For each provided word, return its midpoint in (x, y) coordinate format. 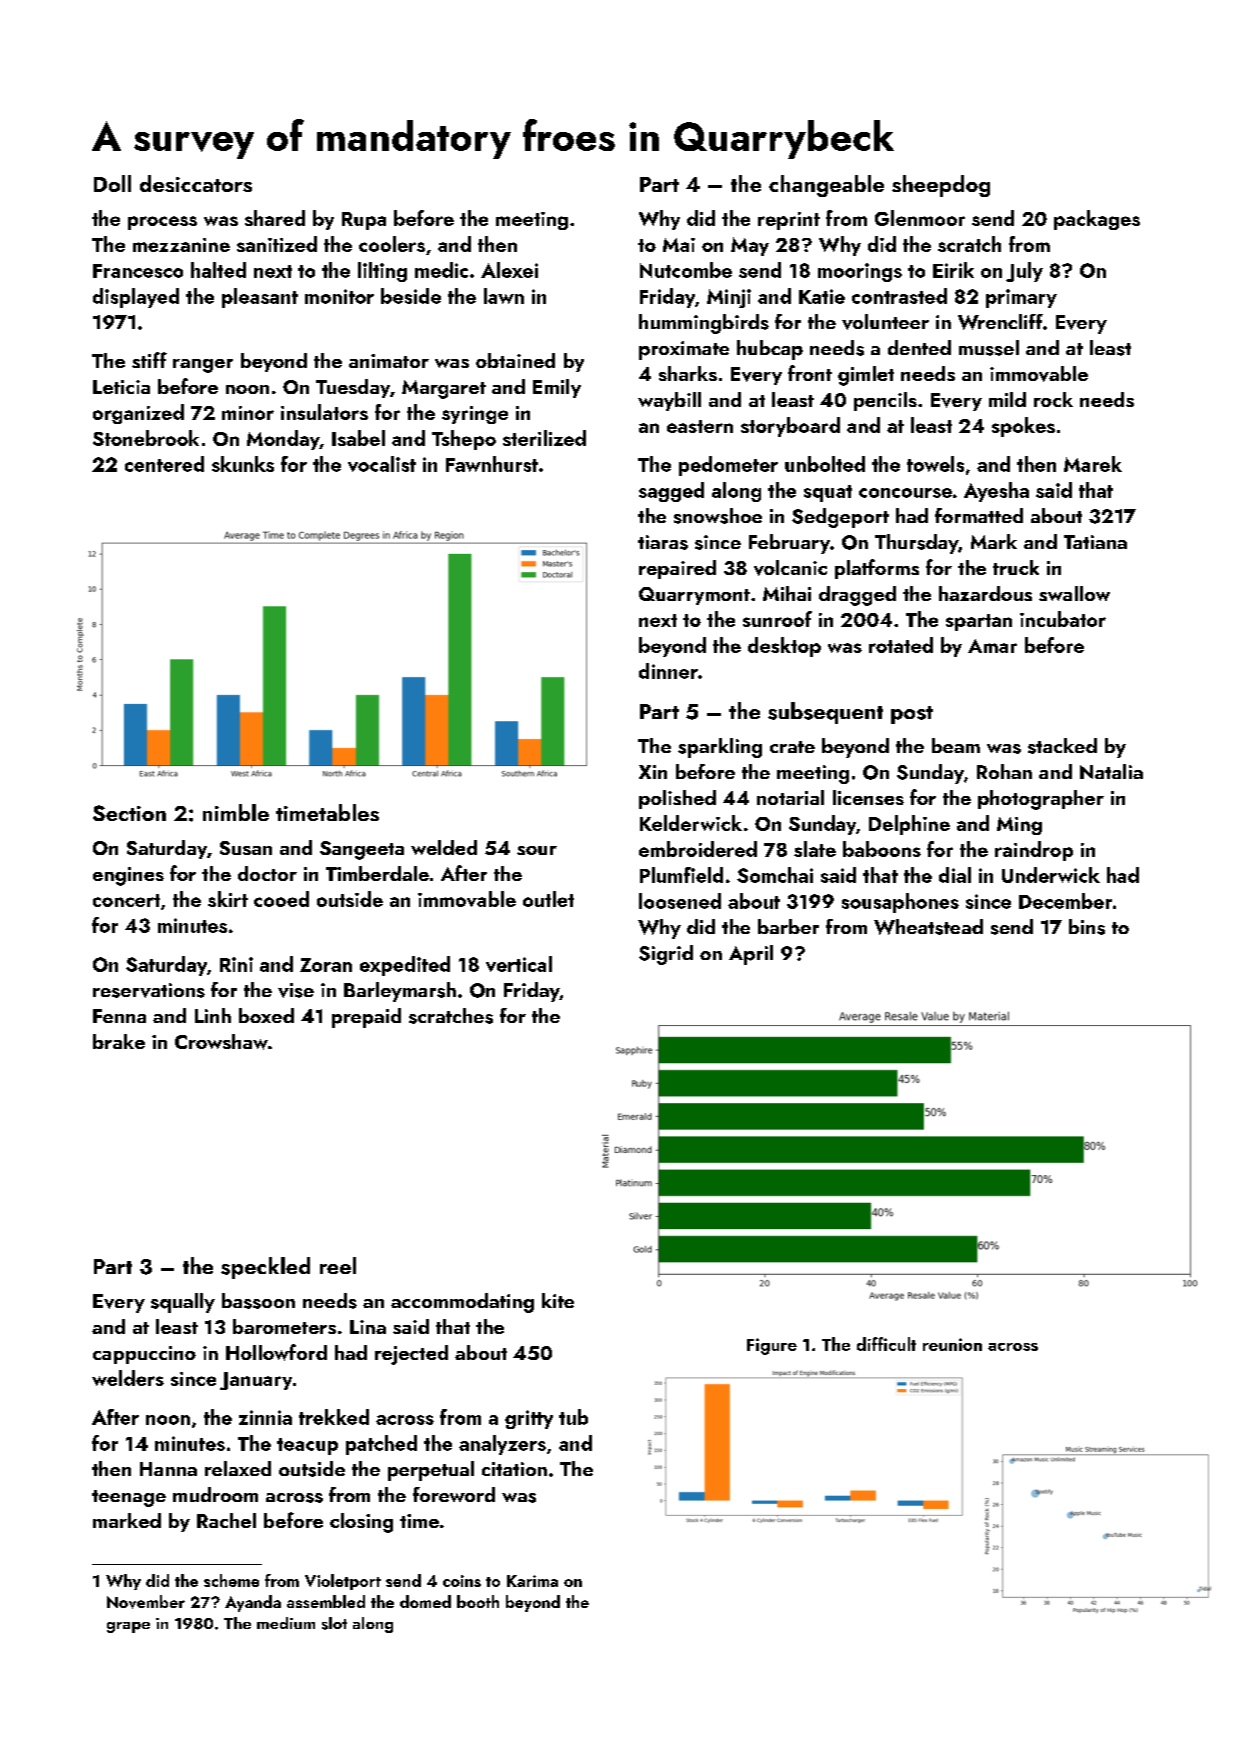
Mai (679, 245)
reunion (952, 1344)
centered (164, 464)
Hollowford (276, 1352)
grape (128, 1627)
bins (1087, 927)
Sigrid (666, 955)
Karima (532, 1581)
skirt (228, 899)
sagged (671, 492)
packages (1097, 220)
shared (275, 218)
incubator (1063, 619)
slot (334, 1623)
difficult (886, 1344)
